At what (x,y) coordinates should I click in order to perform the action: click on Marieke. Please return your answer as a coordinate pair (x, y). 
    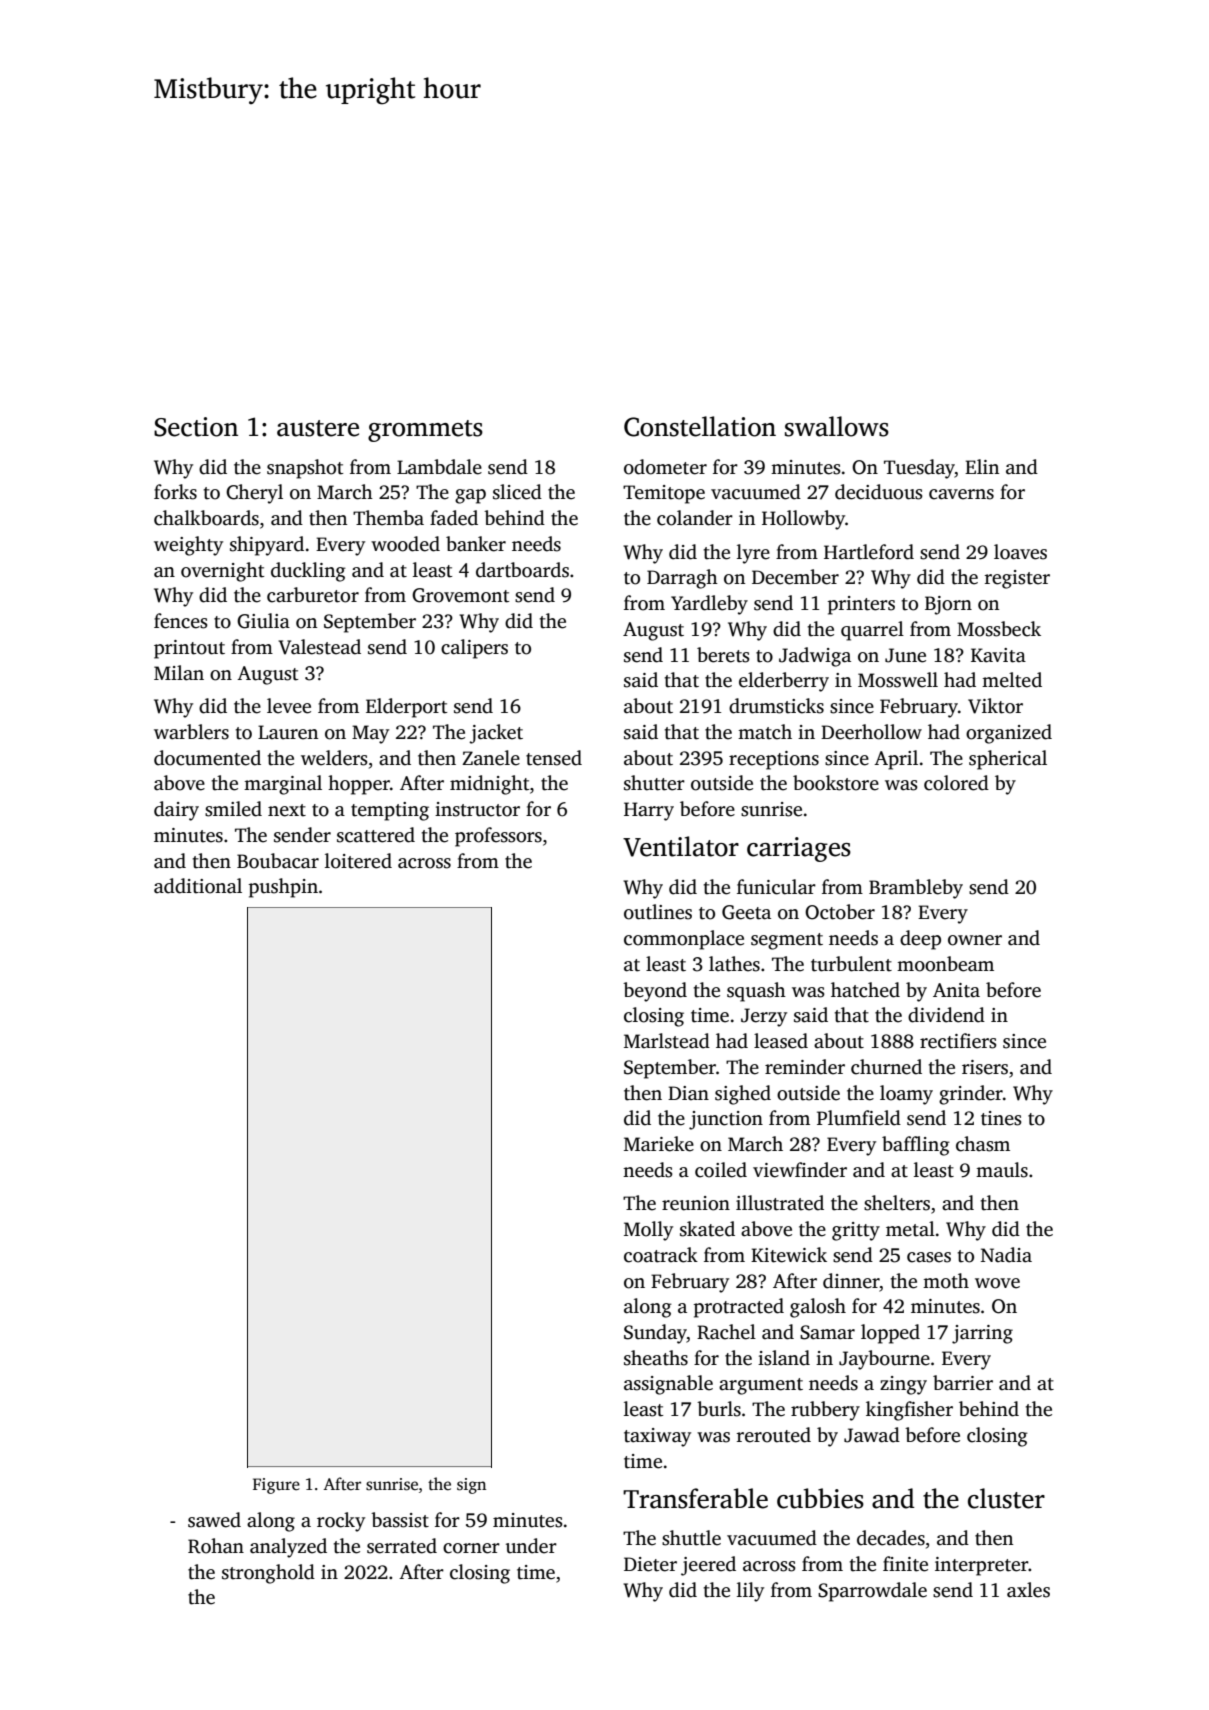
    Looking at the image, I should click on (659, 1144).
